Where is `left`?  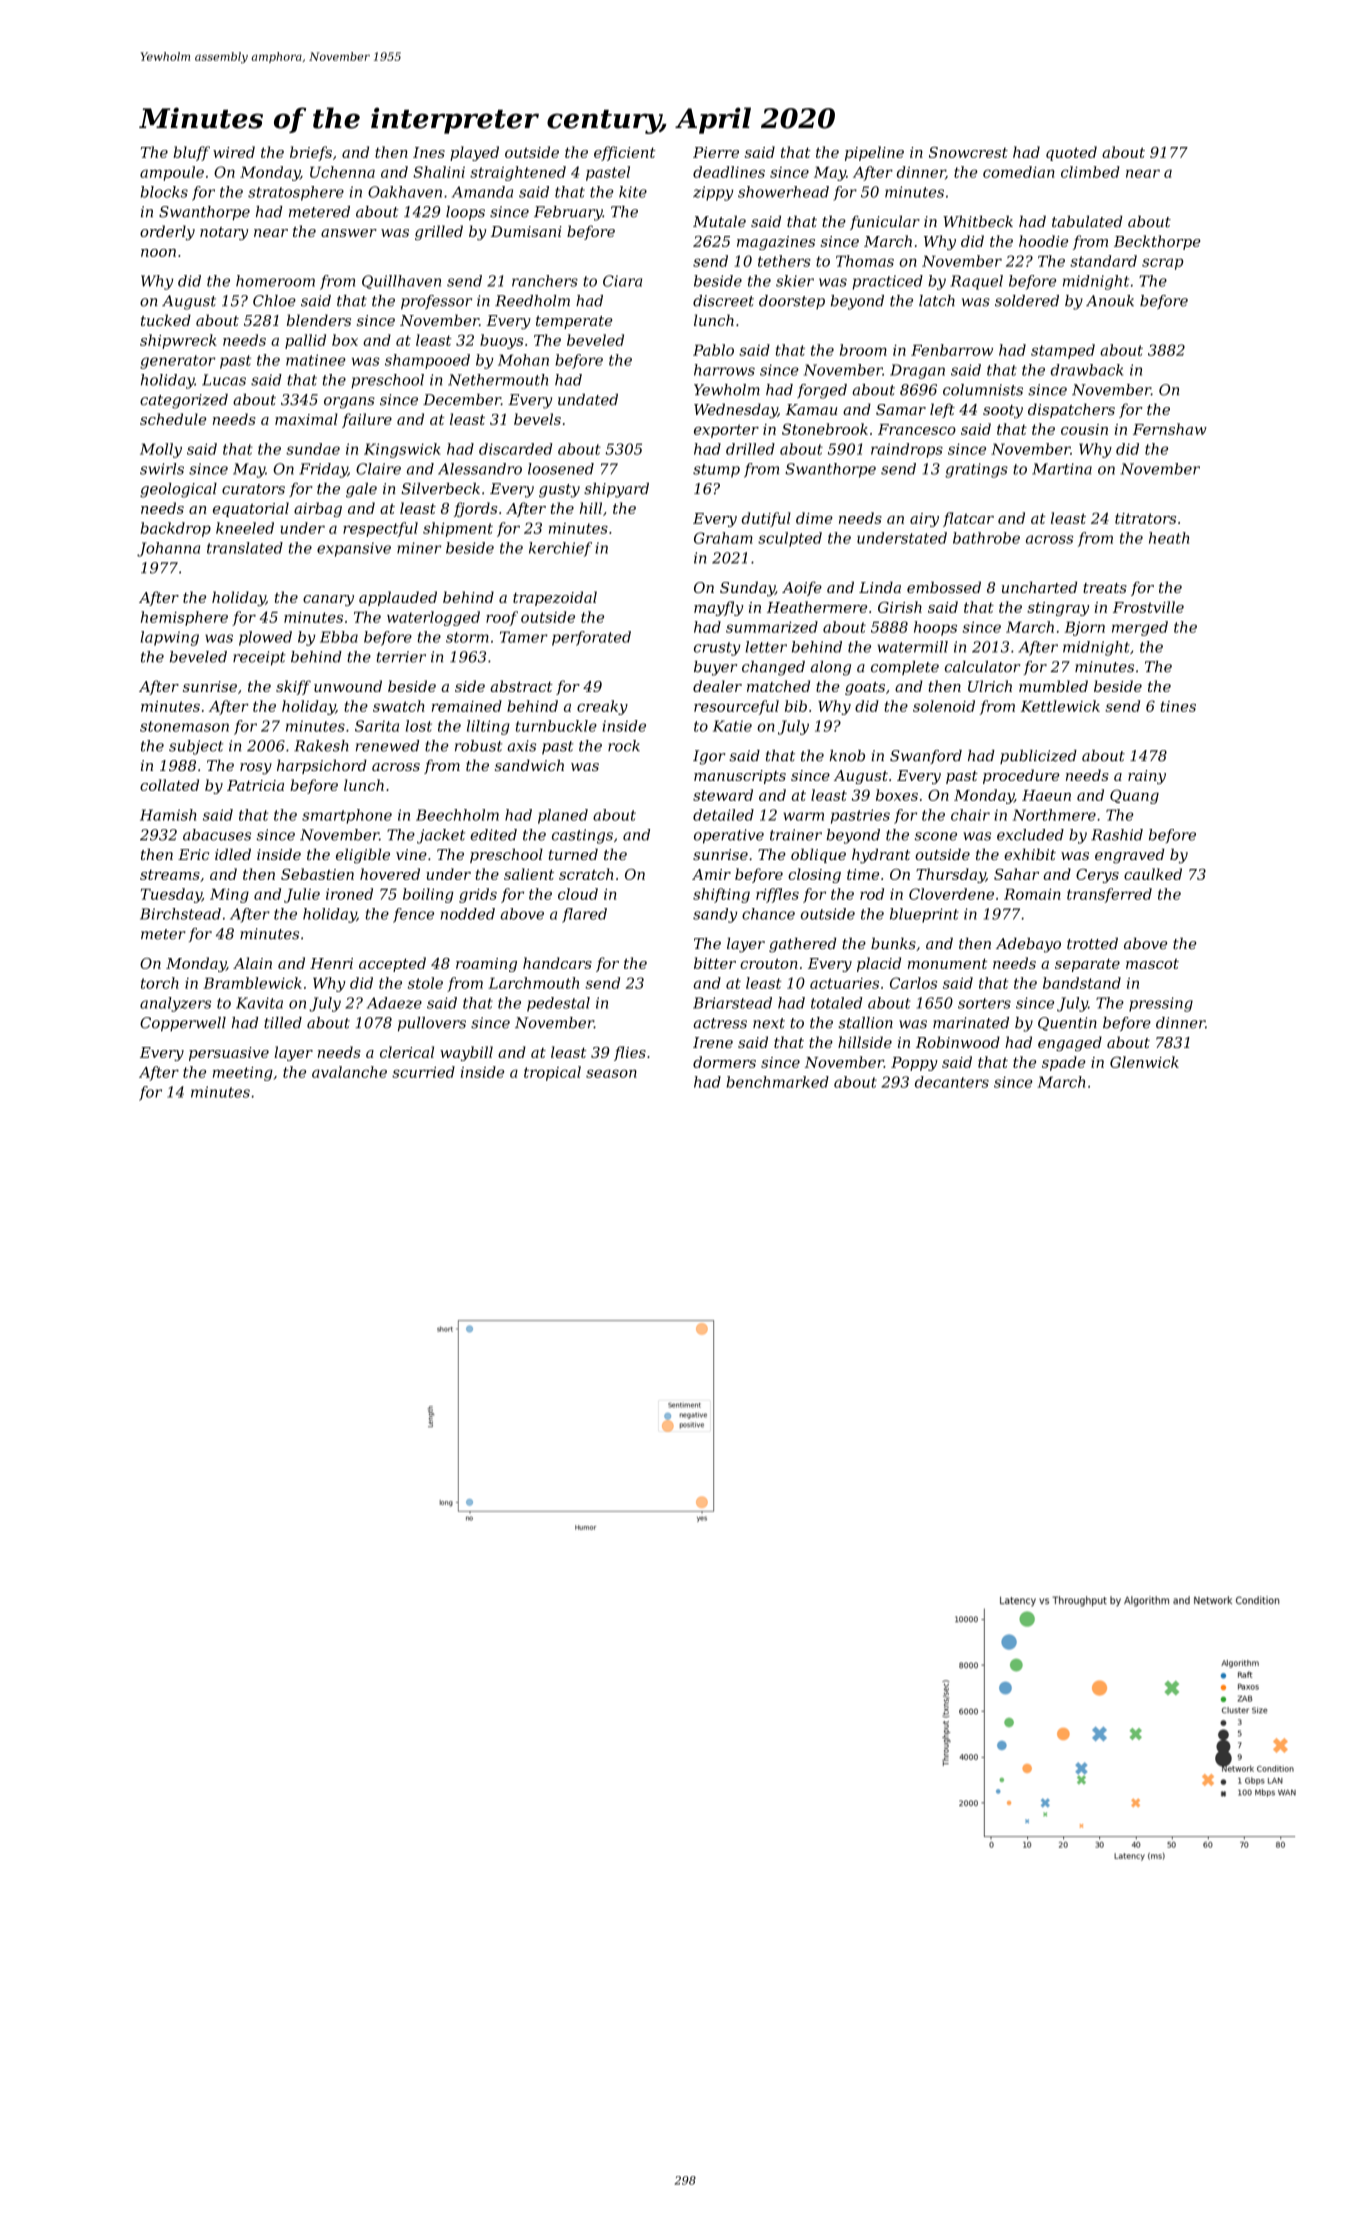
left is located at coordinates (942, 410).
